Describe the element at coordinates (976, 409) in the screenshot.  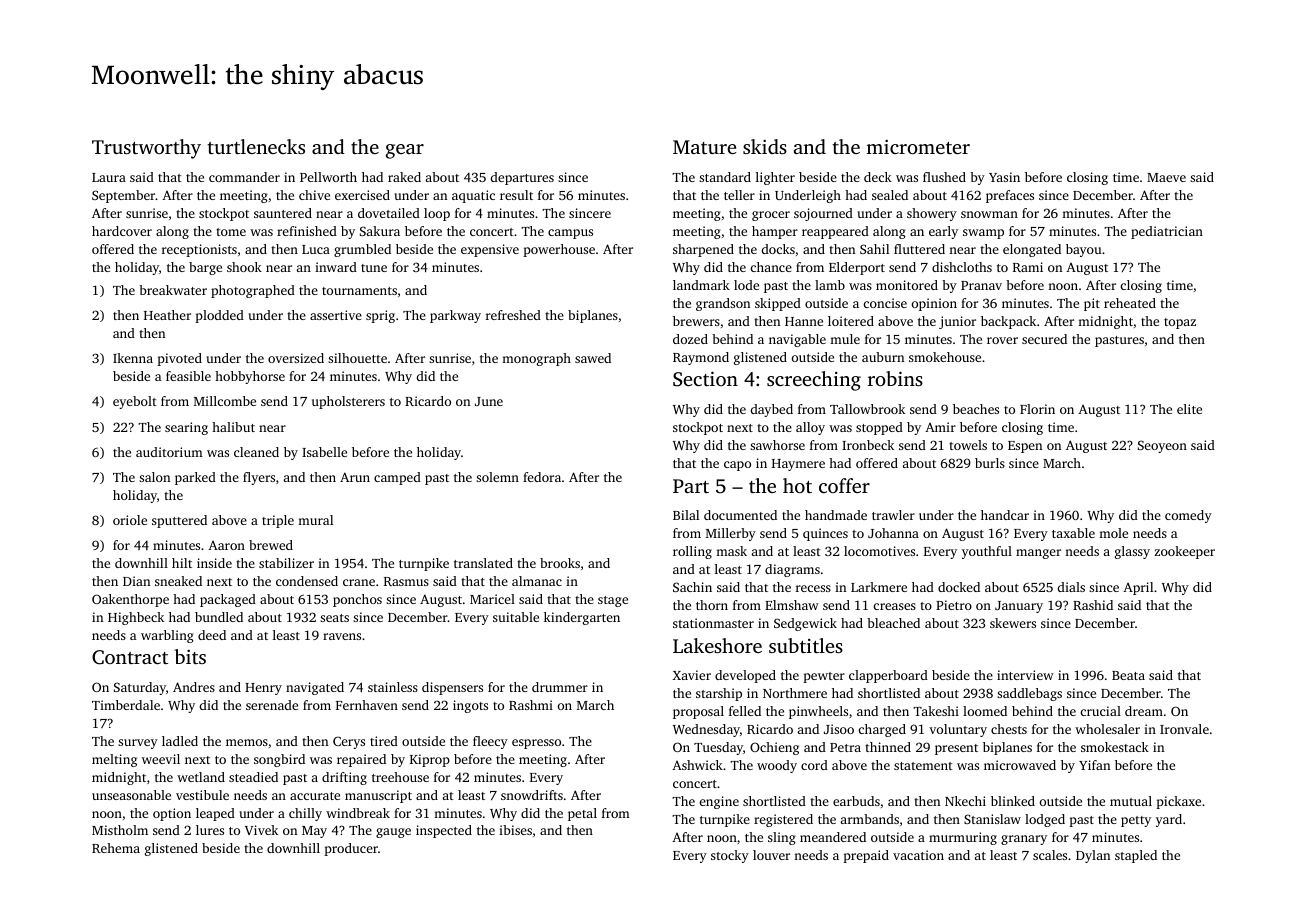
I see `beaches` at that location.
